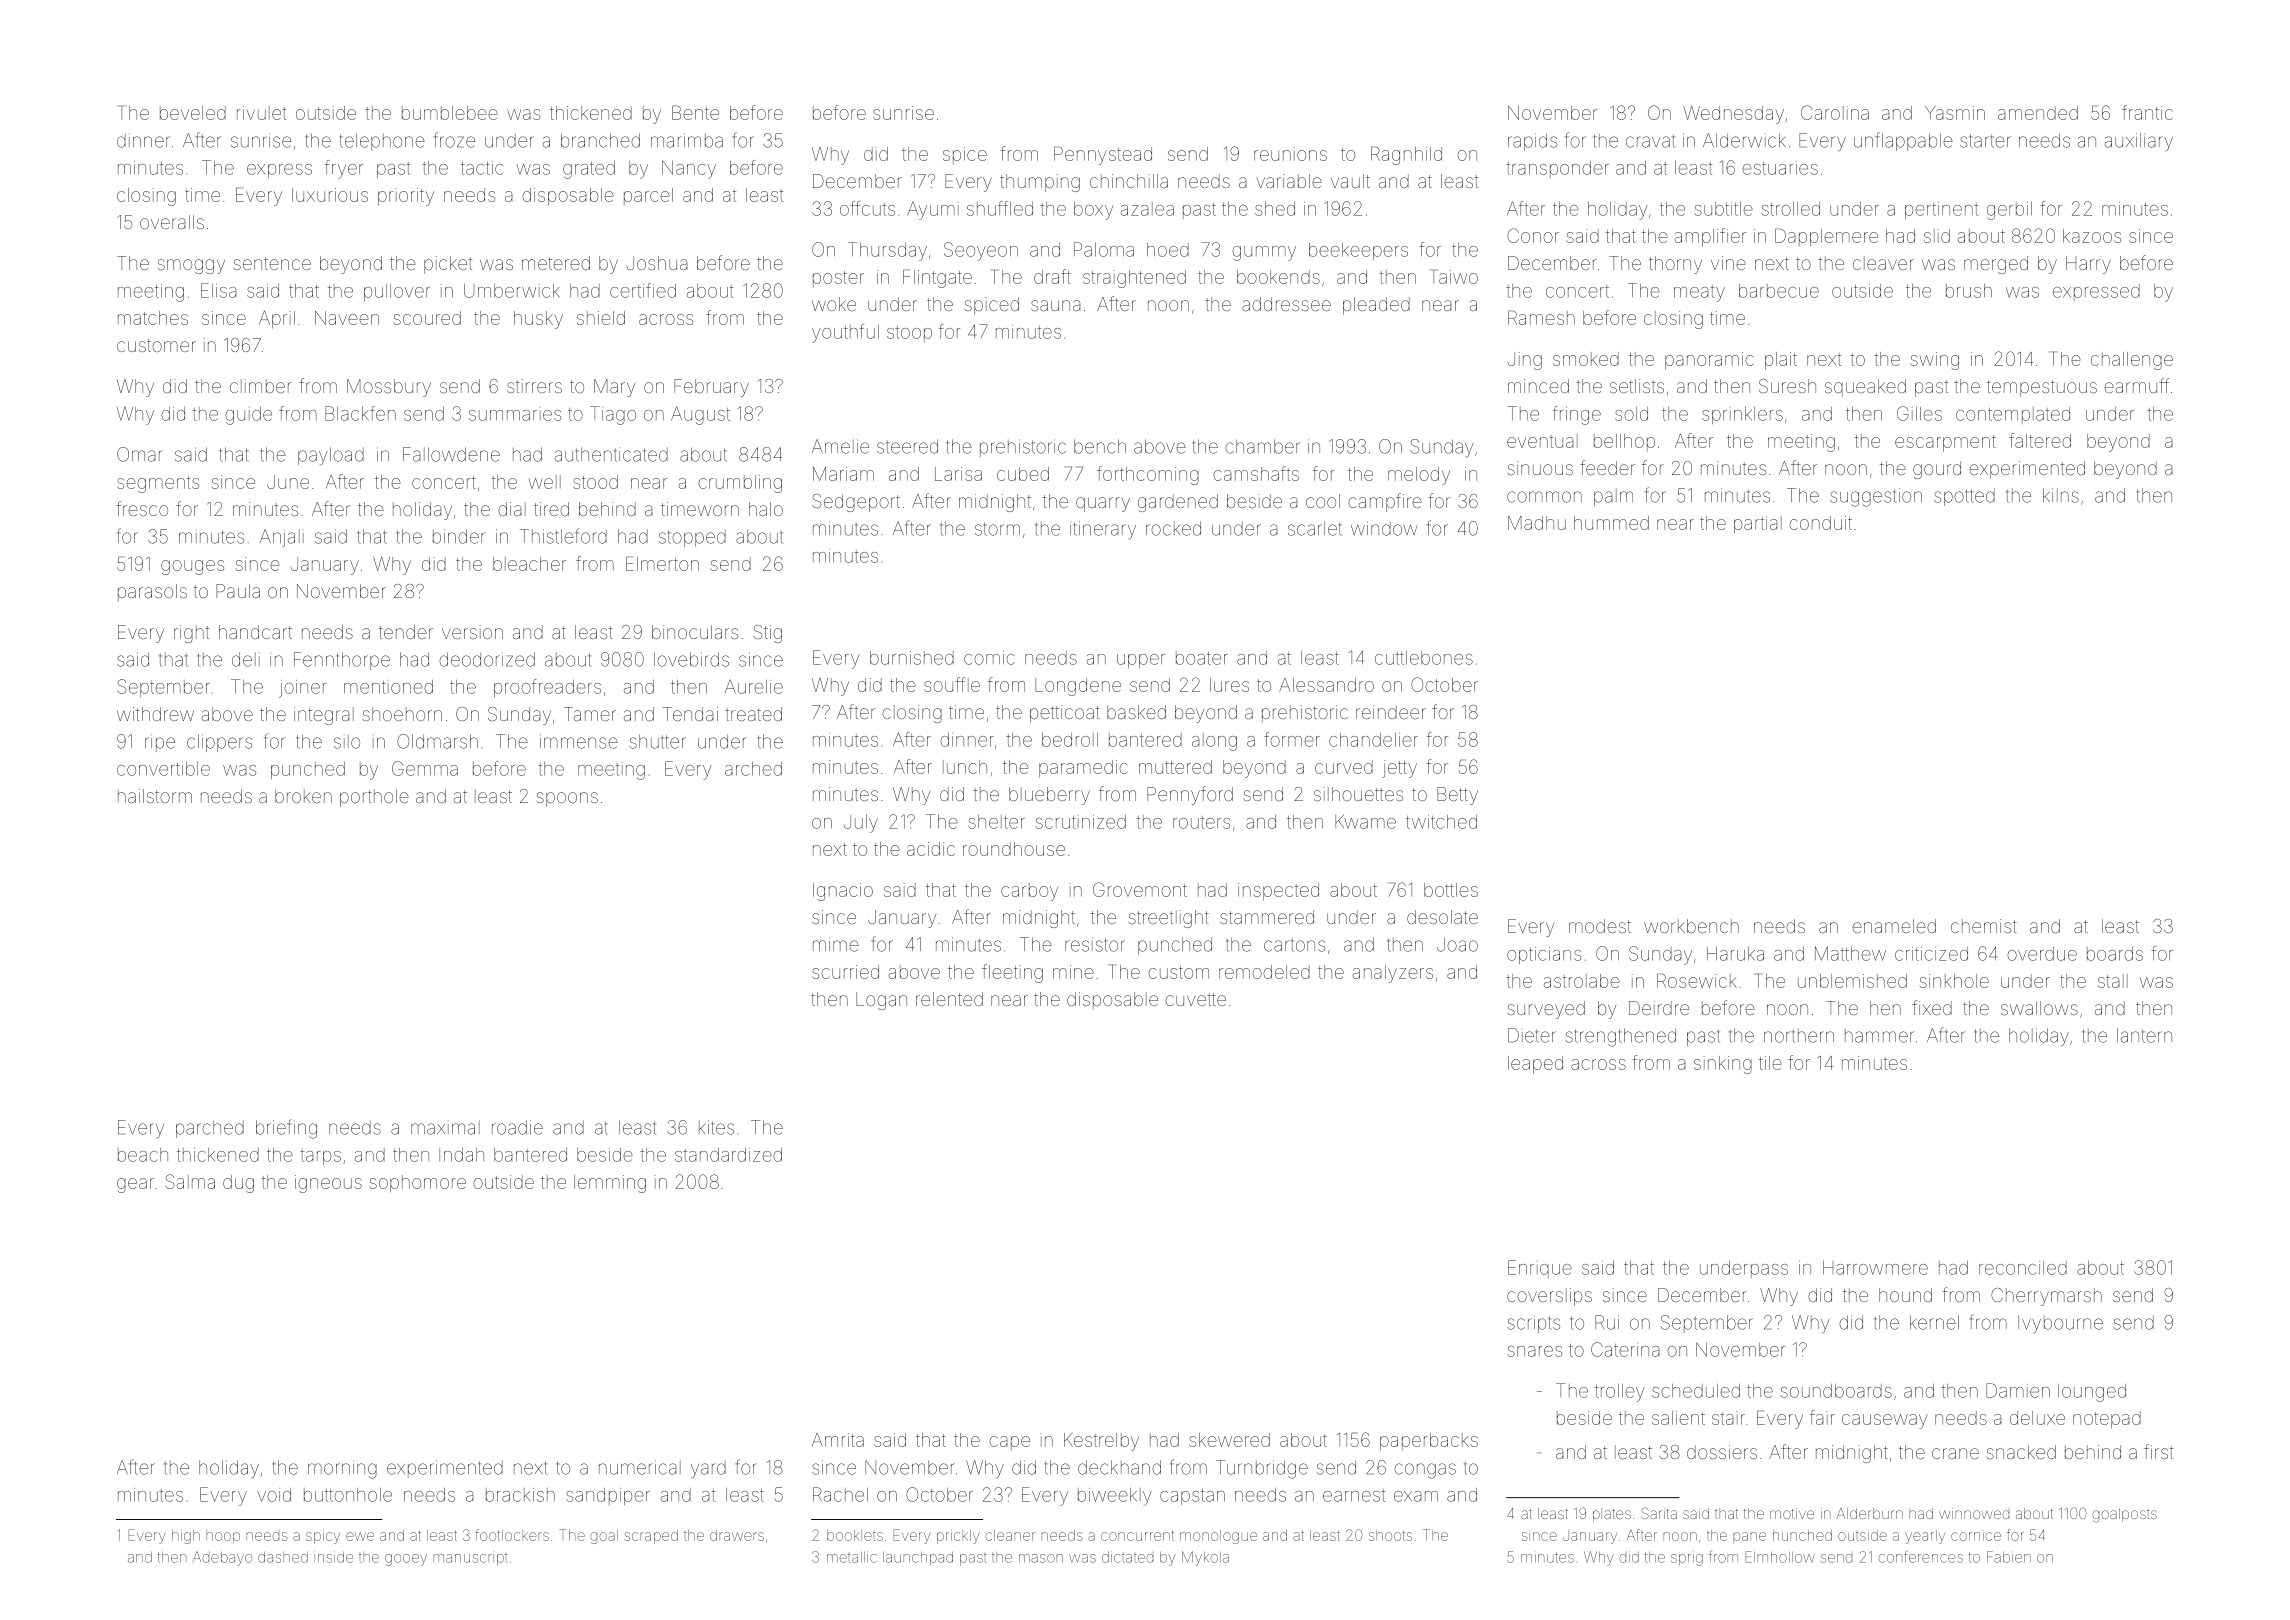 This page has height=1620, width=2290. What do you see at coordinates (1406, 155) in the page?
I see `Ragnhild` at bounding box center [1406, 155].
